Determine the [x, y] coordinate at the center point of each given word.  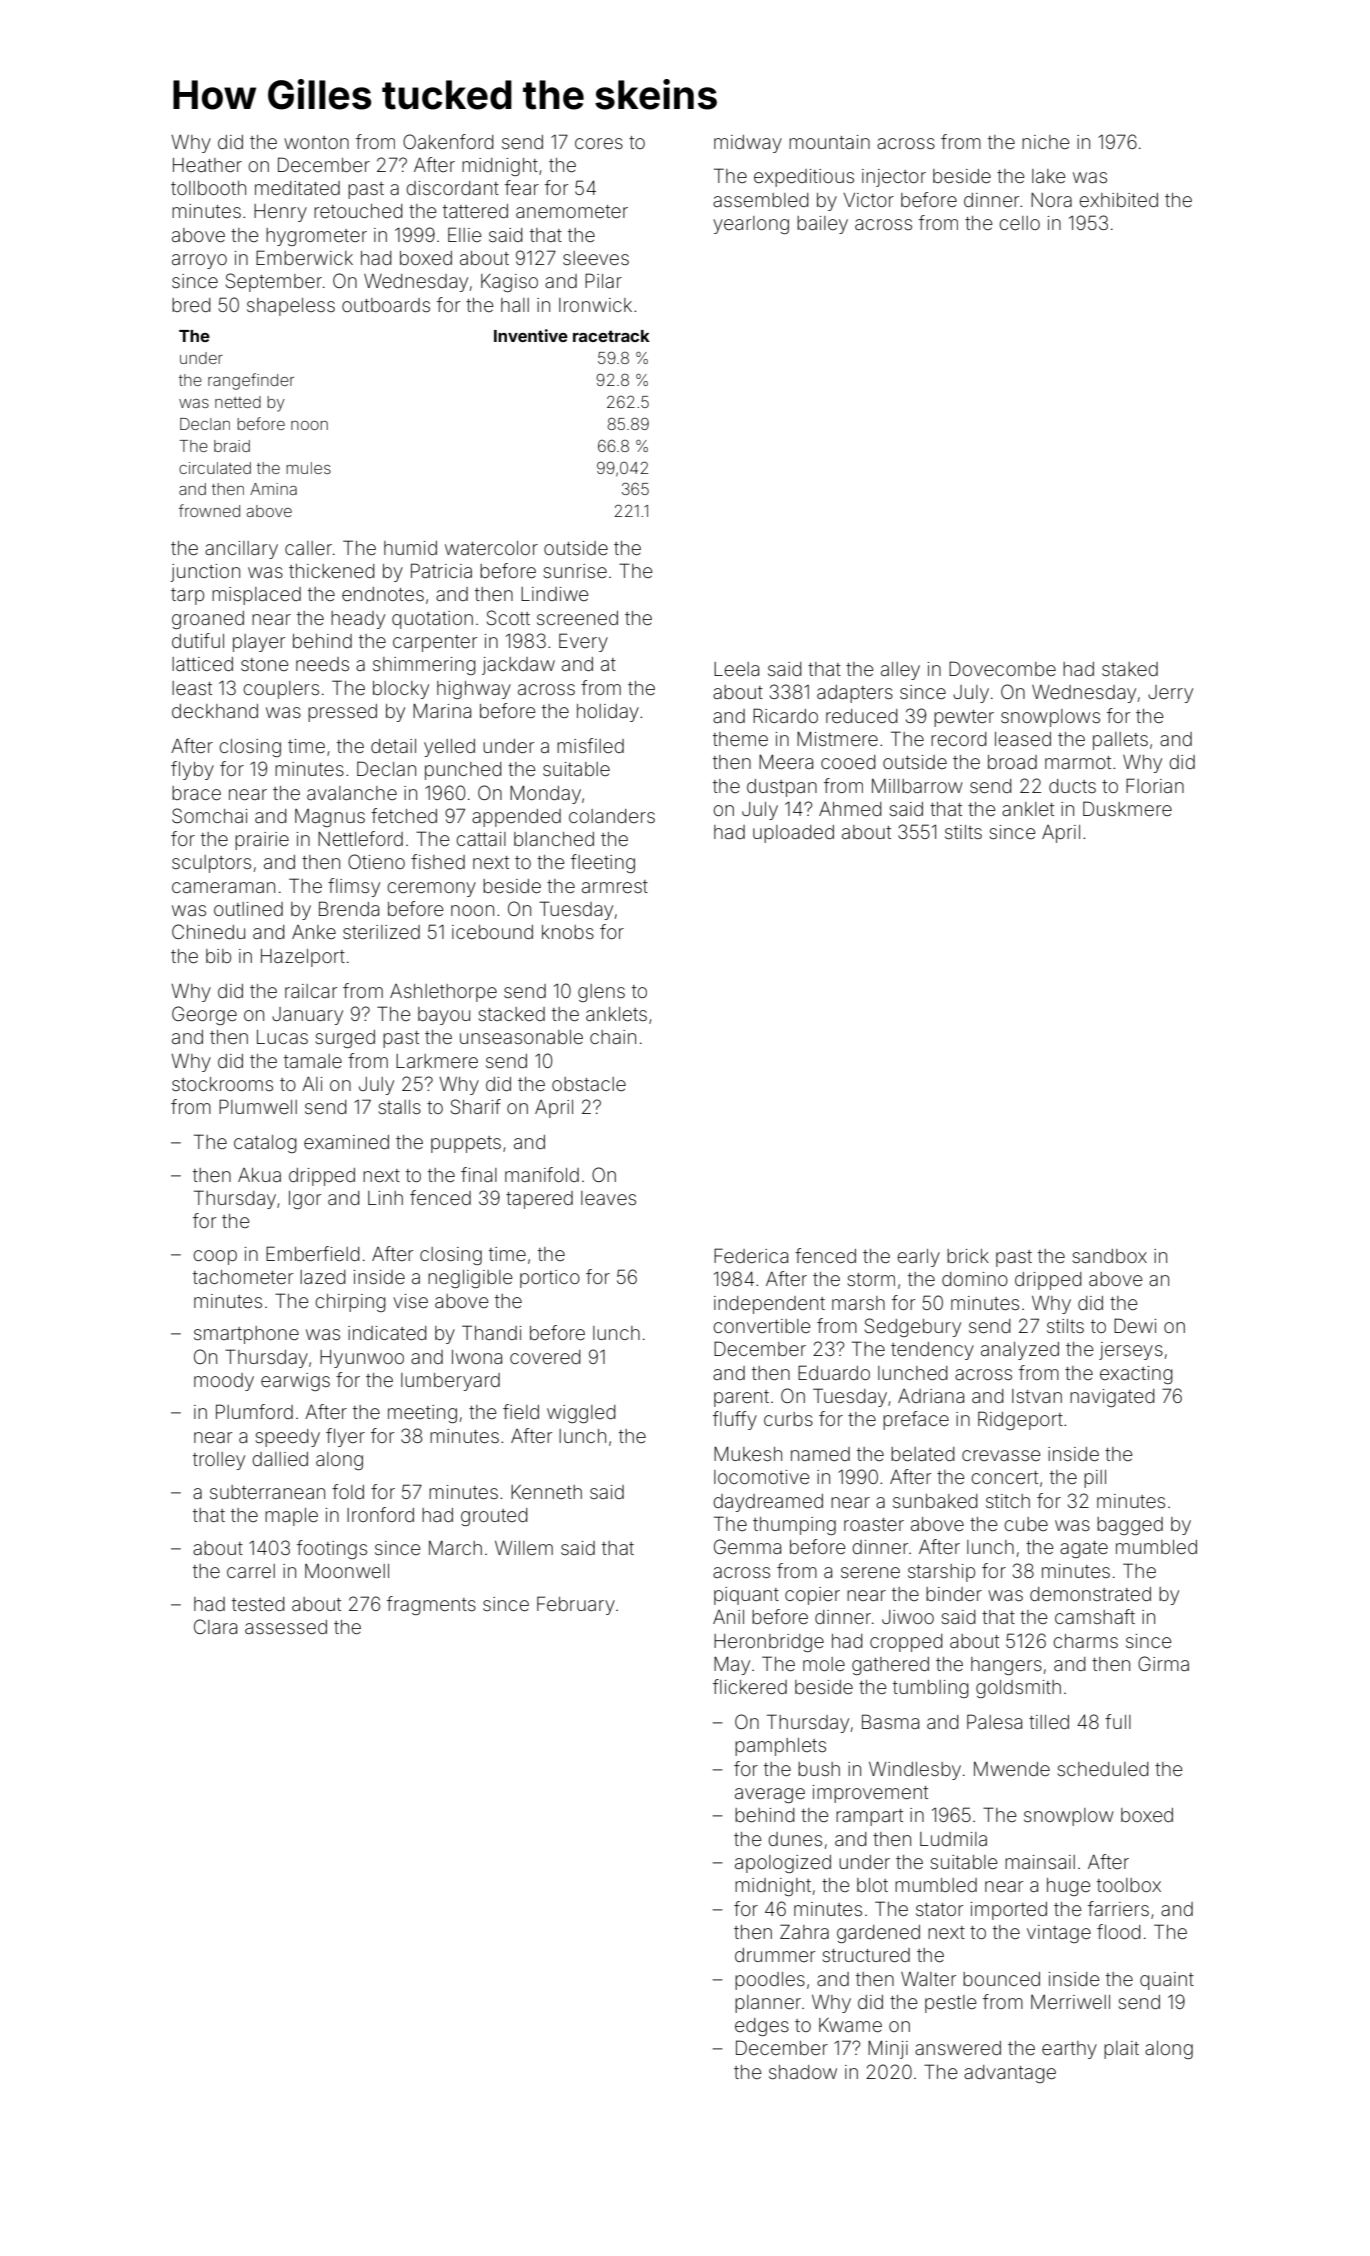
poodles [770, 1981]
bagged [1130, 1526]
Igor [305, 1200]
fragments [431, 1605]
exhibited [1118, 200]
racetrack [611, 336]
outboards [386, 305]
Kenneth [546, 1492]
